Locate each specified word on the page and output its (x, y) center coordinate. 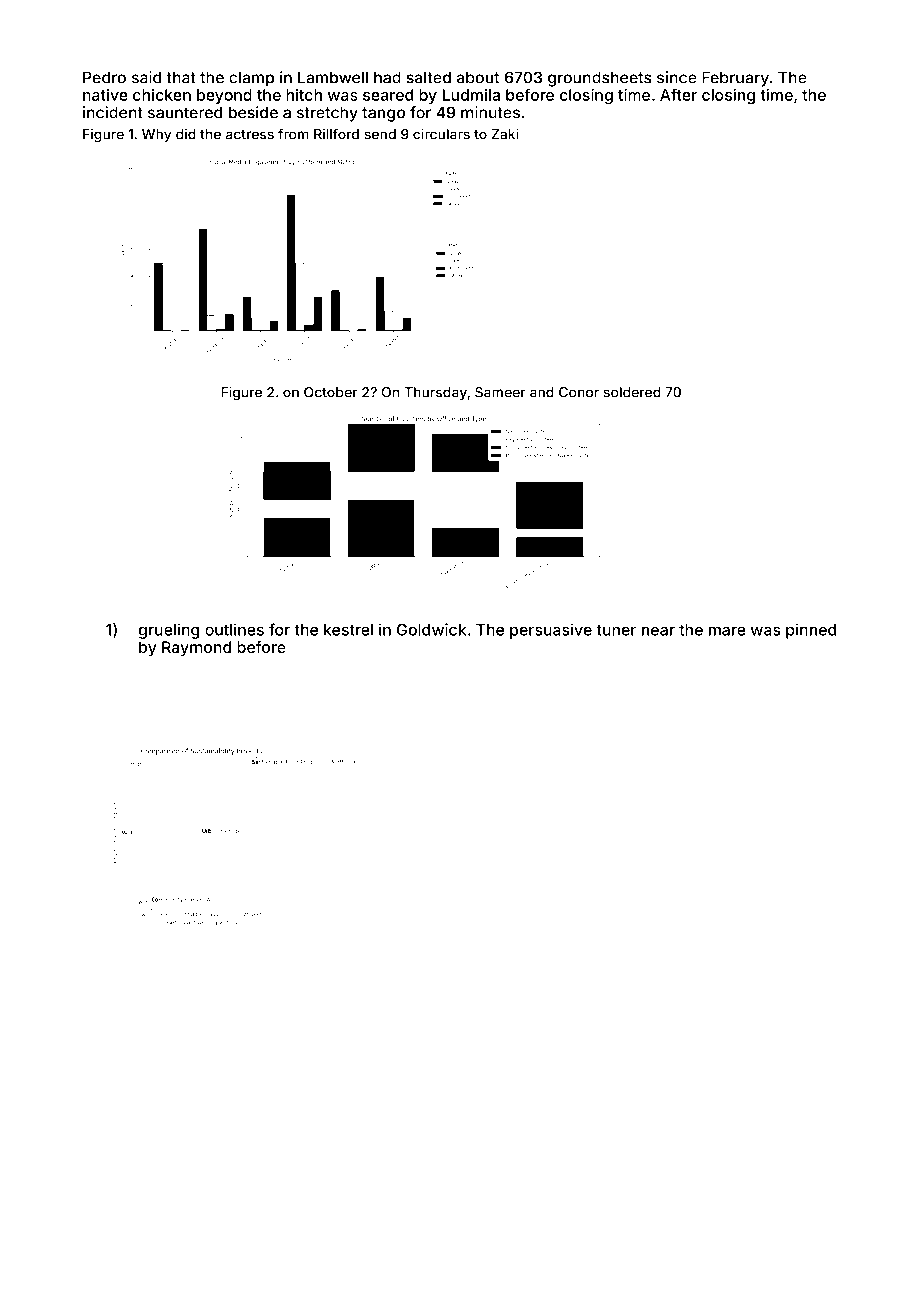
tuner (616, 630)
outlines (234, 629)
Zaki (505, 134)
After (678, 94)
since (677, 77)
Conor (579, 392)
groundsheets (600, 79)
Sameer (500, 392)
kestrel (348, 630)
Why (156, 135)
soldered (632, 392)
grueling (169, 631)
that (181, 77)
